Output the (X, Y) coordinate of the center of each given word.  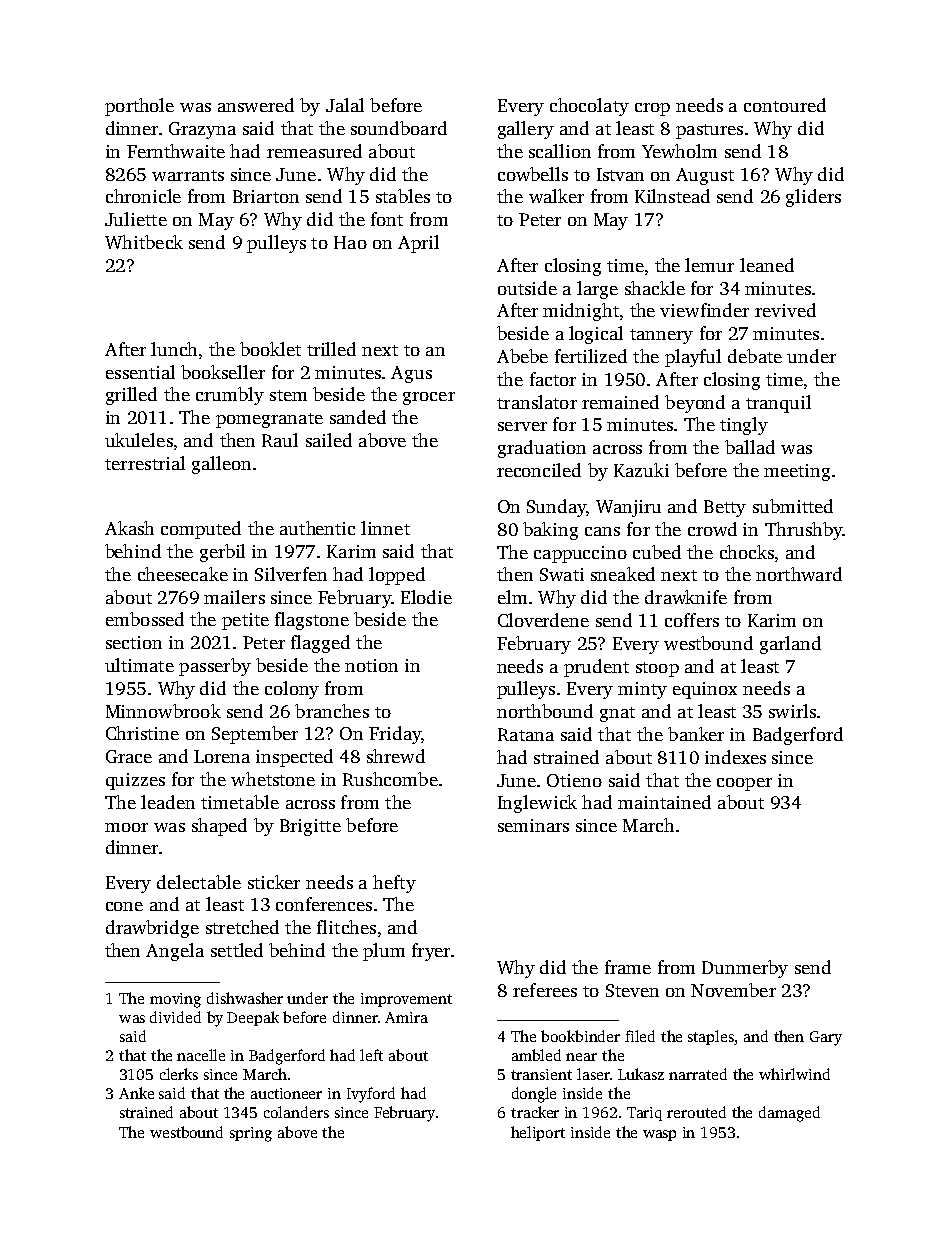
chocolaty (589, 107)
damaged (789, 1114)
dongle (534, 1095)
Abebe (522, 356)
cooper (744, 784)
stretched (242, 927)
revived (785, 310)
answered (256, 105)
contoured (785, 105)
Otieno (574, 780)
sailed (329, 440)
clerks (179, 1074)
